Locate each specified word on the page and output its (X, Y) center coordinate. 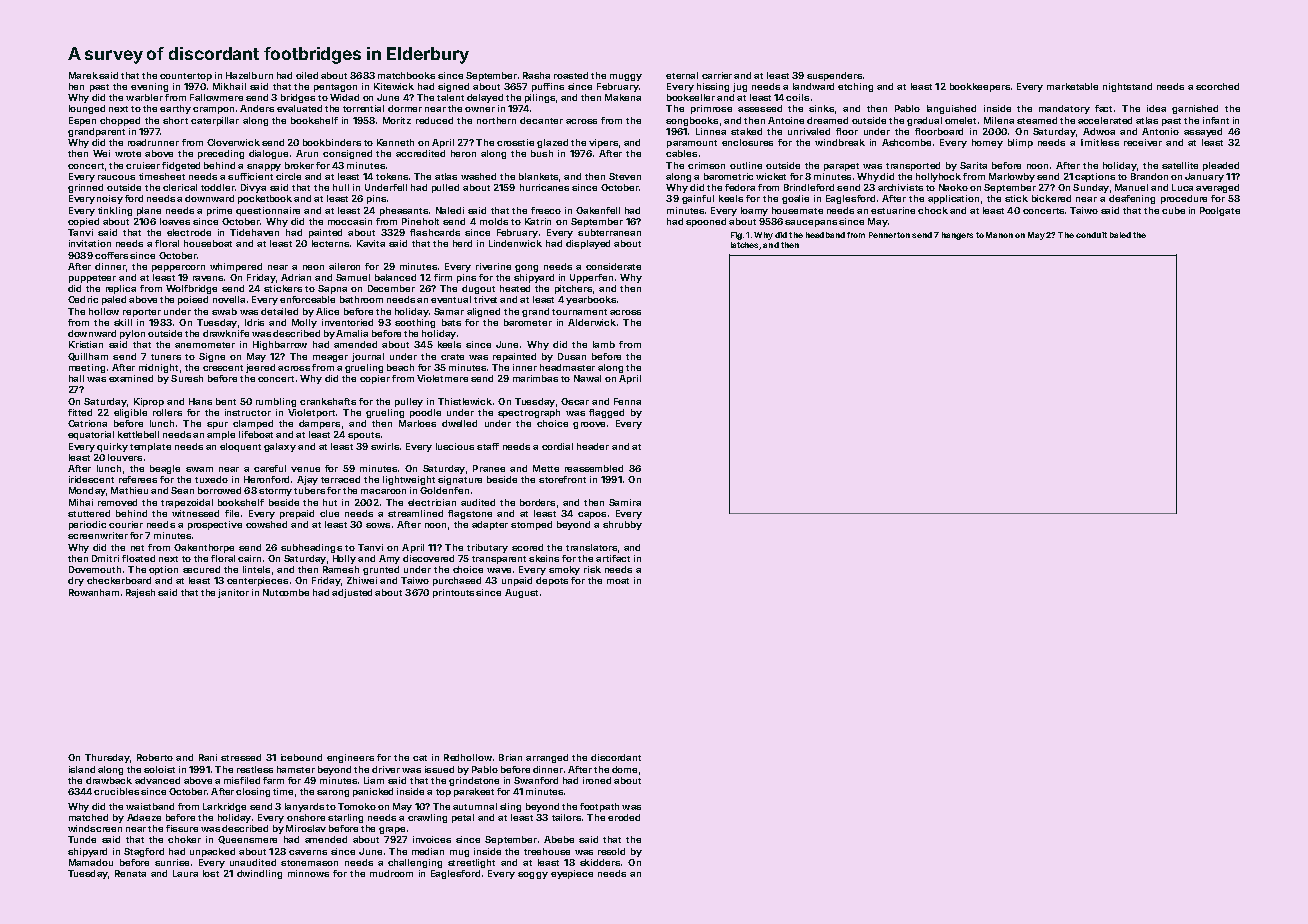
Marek (83, 75)
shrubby (622, 525)
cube (1173, 210)
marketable (1072, 86)
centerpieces (257, 581)
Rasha (536, 75)
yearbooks (591, 300)
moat (618, 581)
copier (375, 379)
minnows (308, 873)
